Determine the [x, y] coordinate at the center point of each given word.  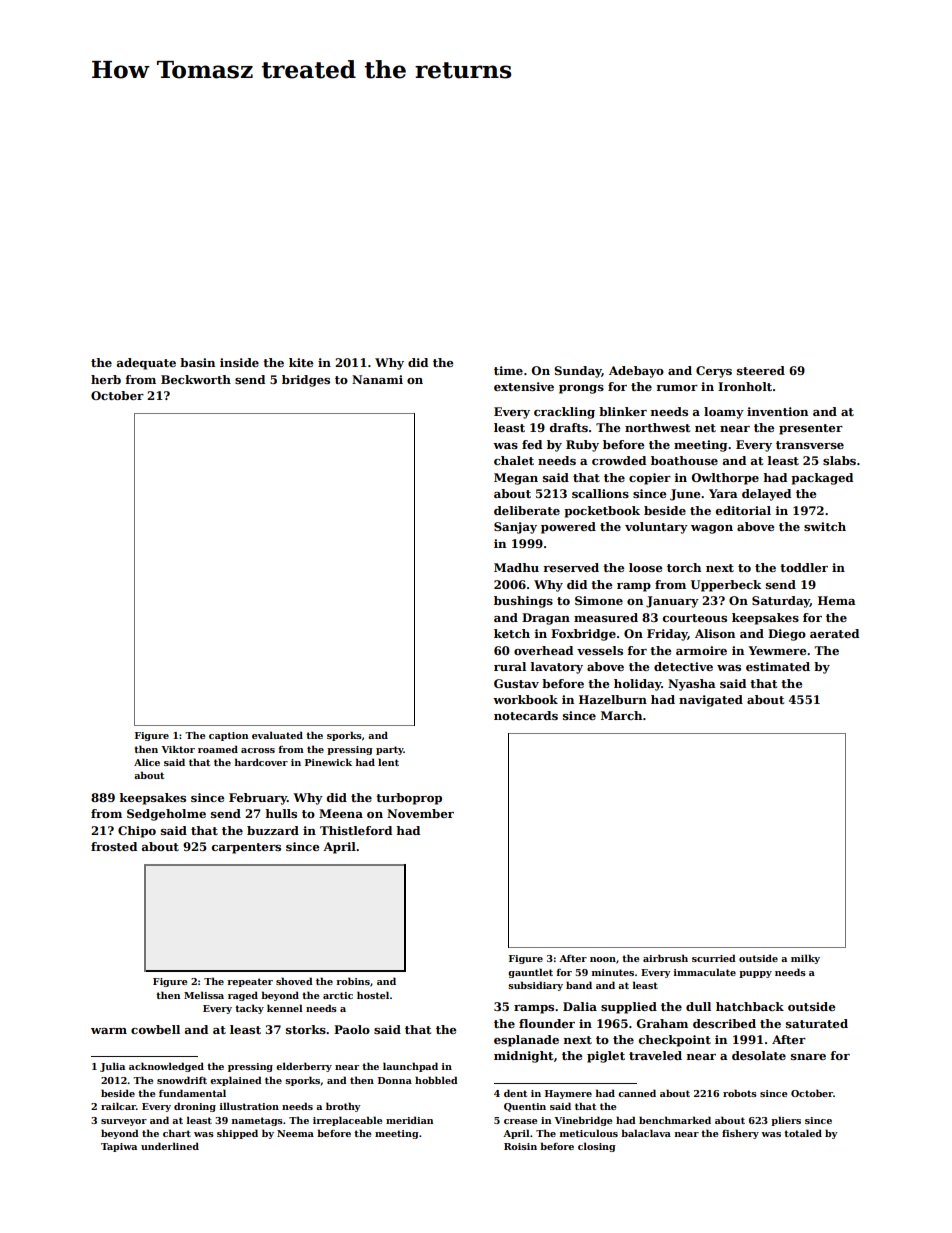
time [508, 370]
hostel [373, 995]
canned [637, 1093]
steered [761, 370]
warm [109, 1031]
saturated [817, 1023]
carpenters [246, 848]
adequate [146, 364]
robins [353, 981]
